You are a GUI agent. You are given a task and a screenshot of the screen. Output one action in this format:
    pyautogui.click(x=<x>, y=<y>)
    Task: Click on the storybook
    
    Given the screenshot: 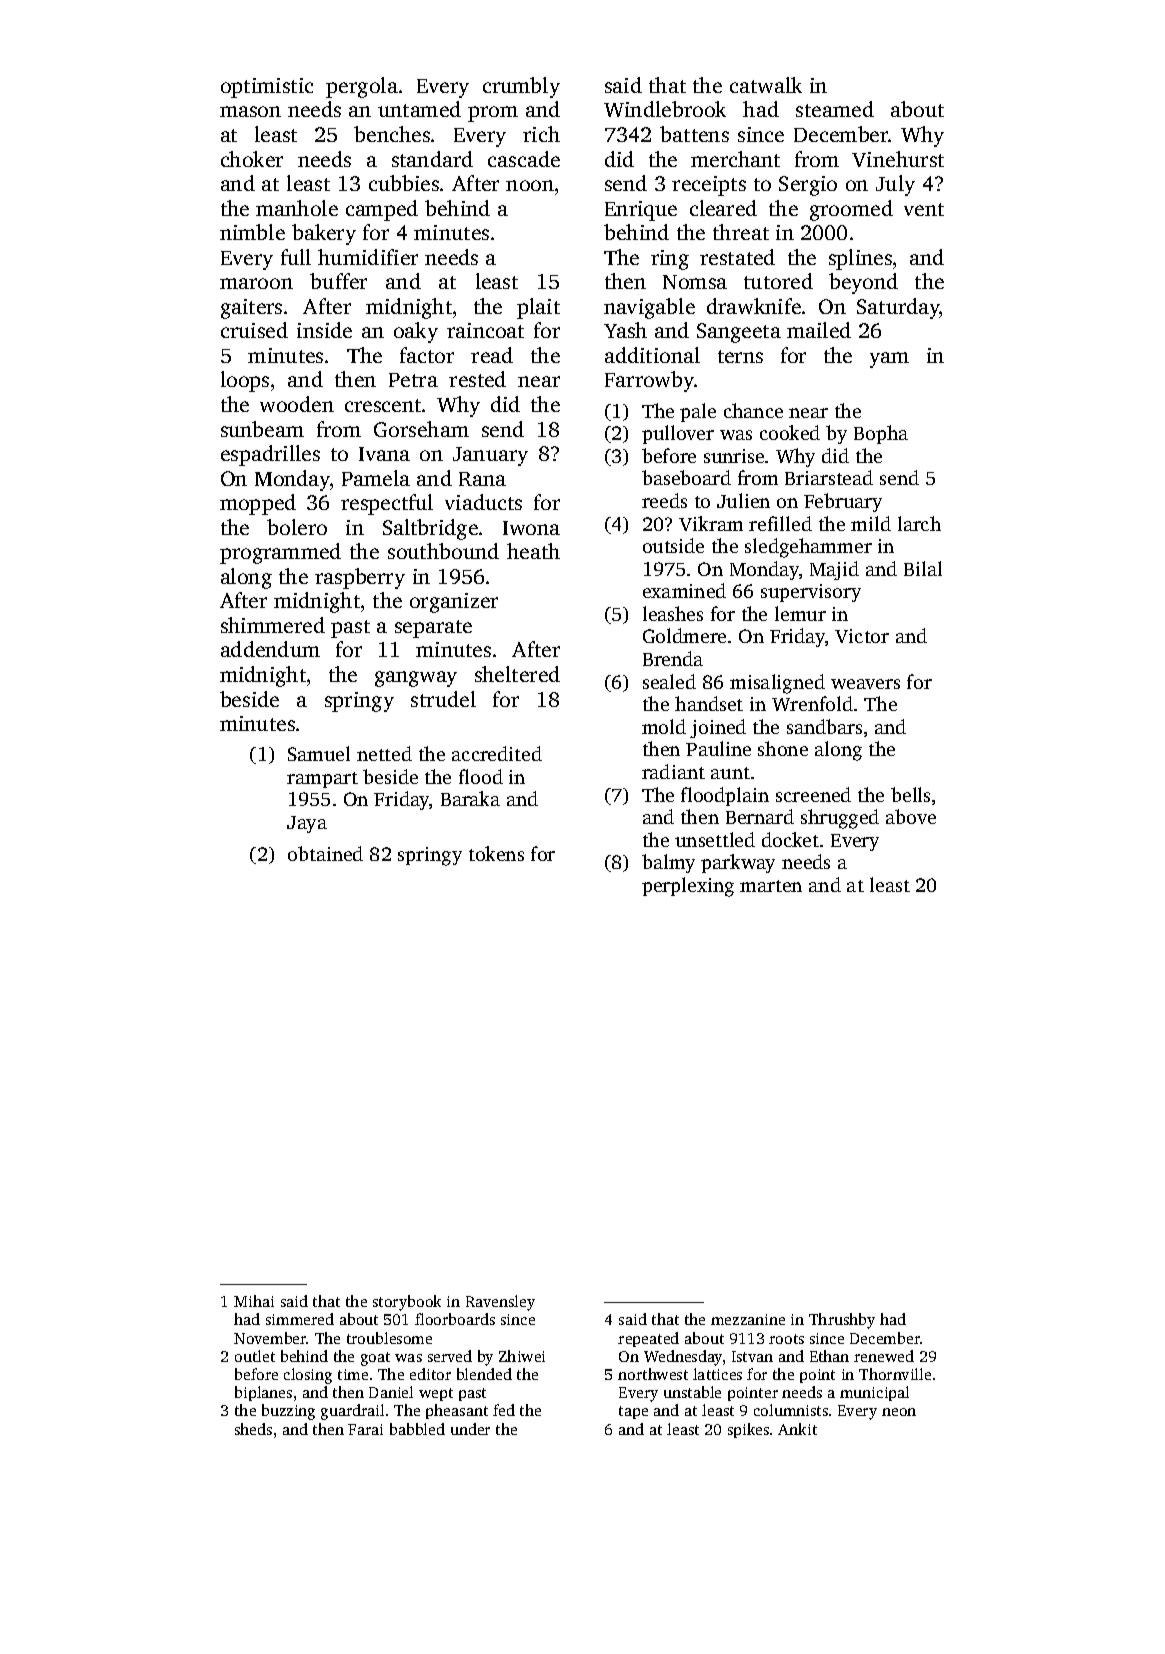 What is the action you would take?
    pyautogui.click(x=407, y=1303)
